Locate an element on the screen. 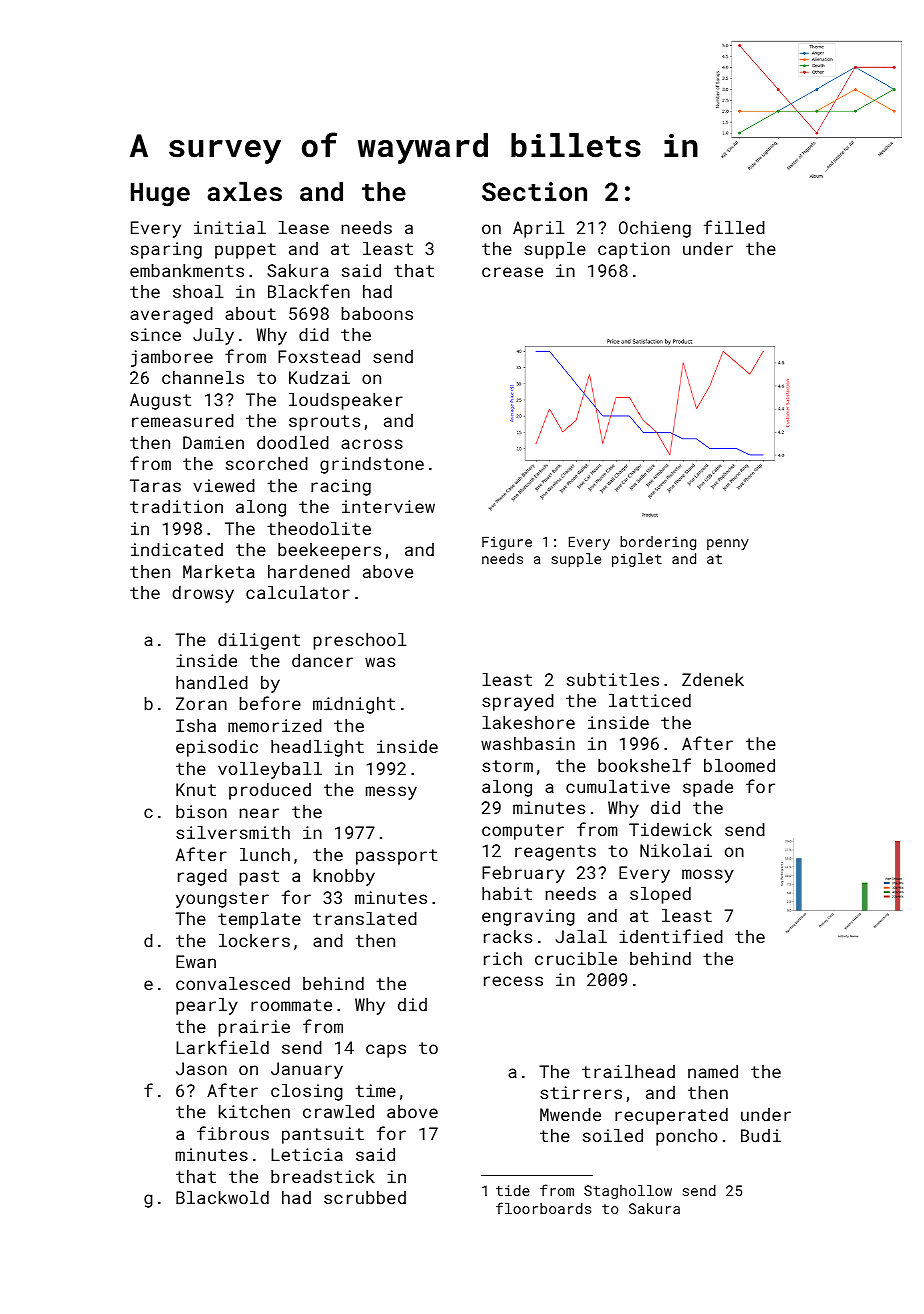 The image size is (924, 1314). filled is located at coordinates (734, 227).
